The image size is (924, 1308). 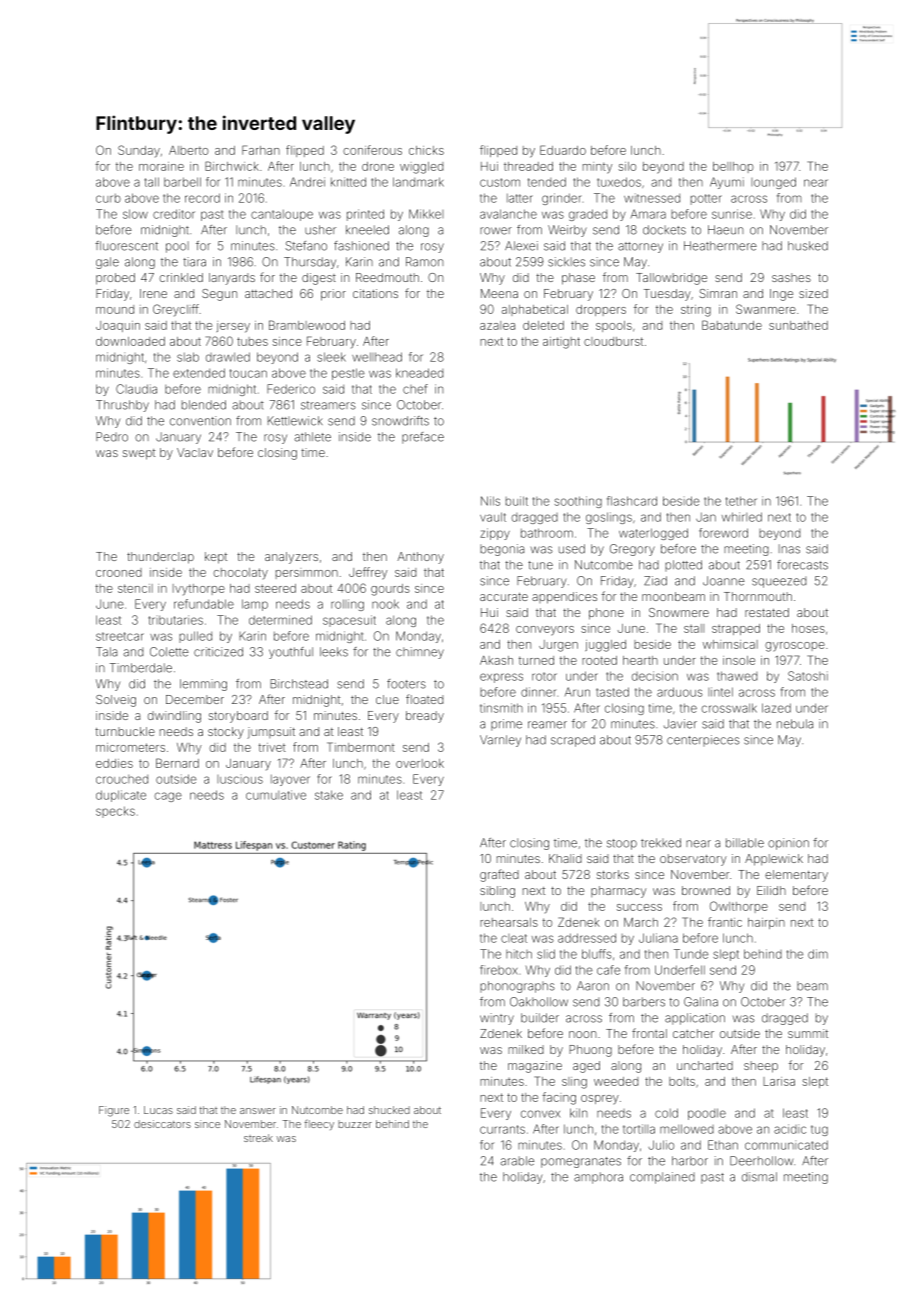 I want to click on conveyors, so click(x=545, y=631).
